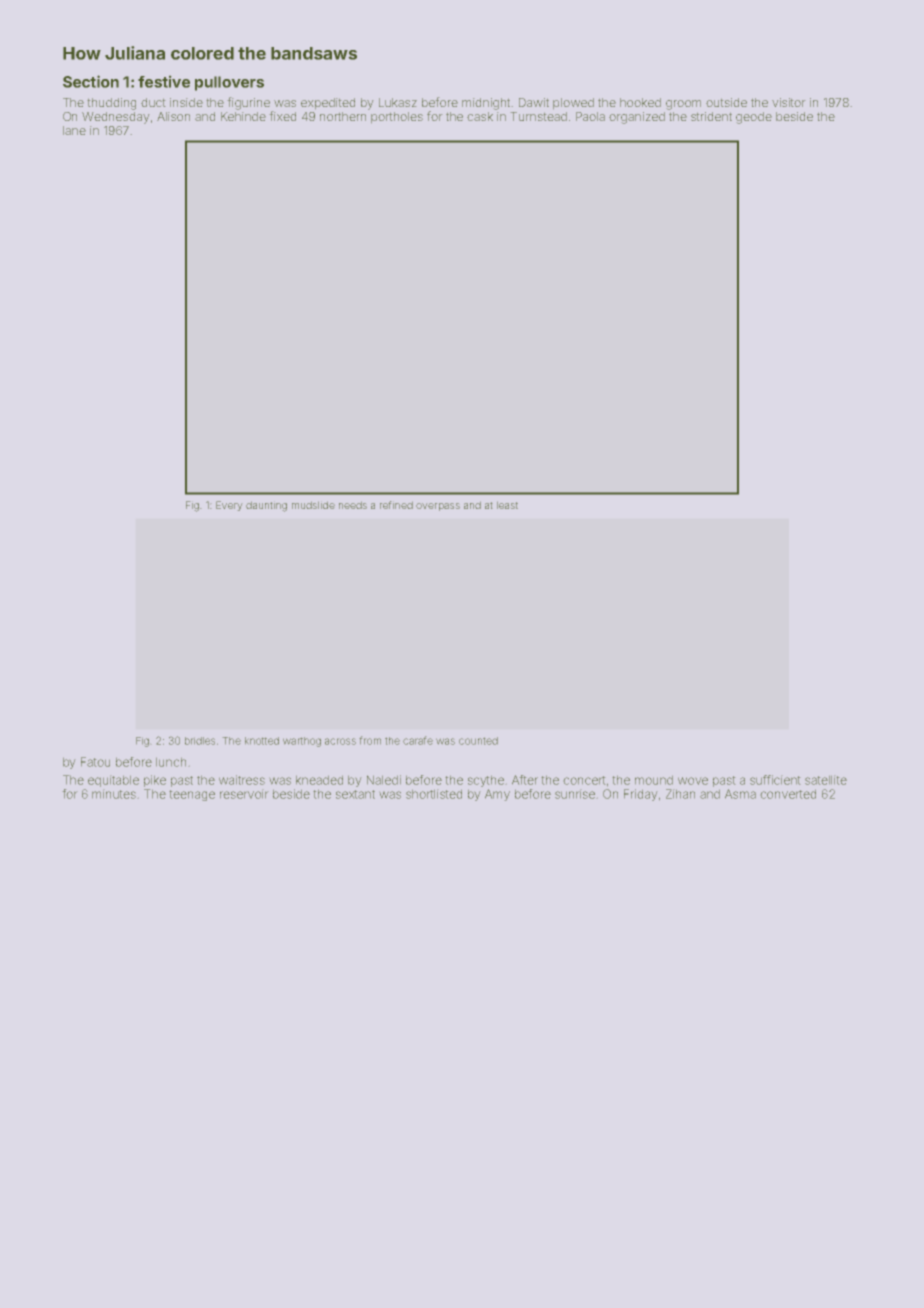  Describe the element at coordinates (266, 506) in the document. I see `daunting` at that location.
